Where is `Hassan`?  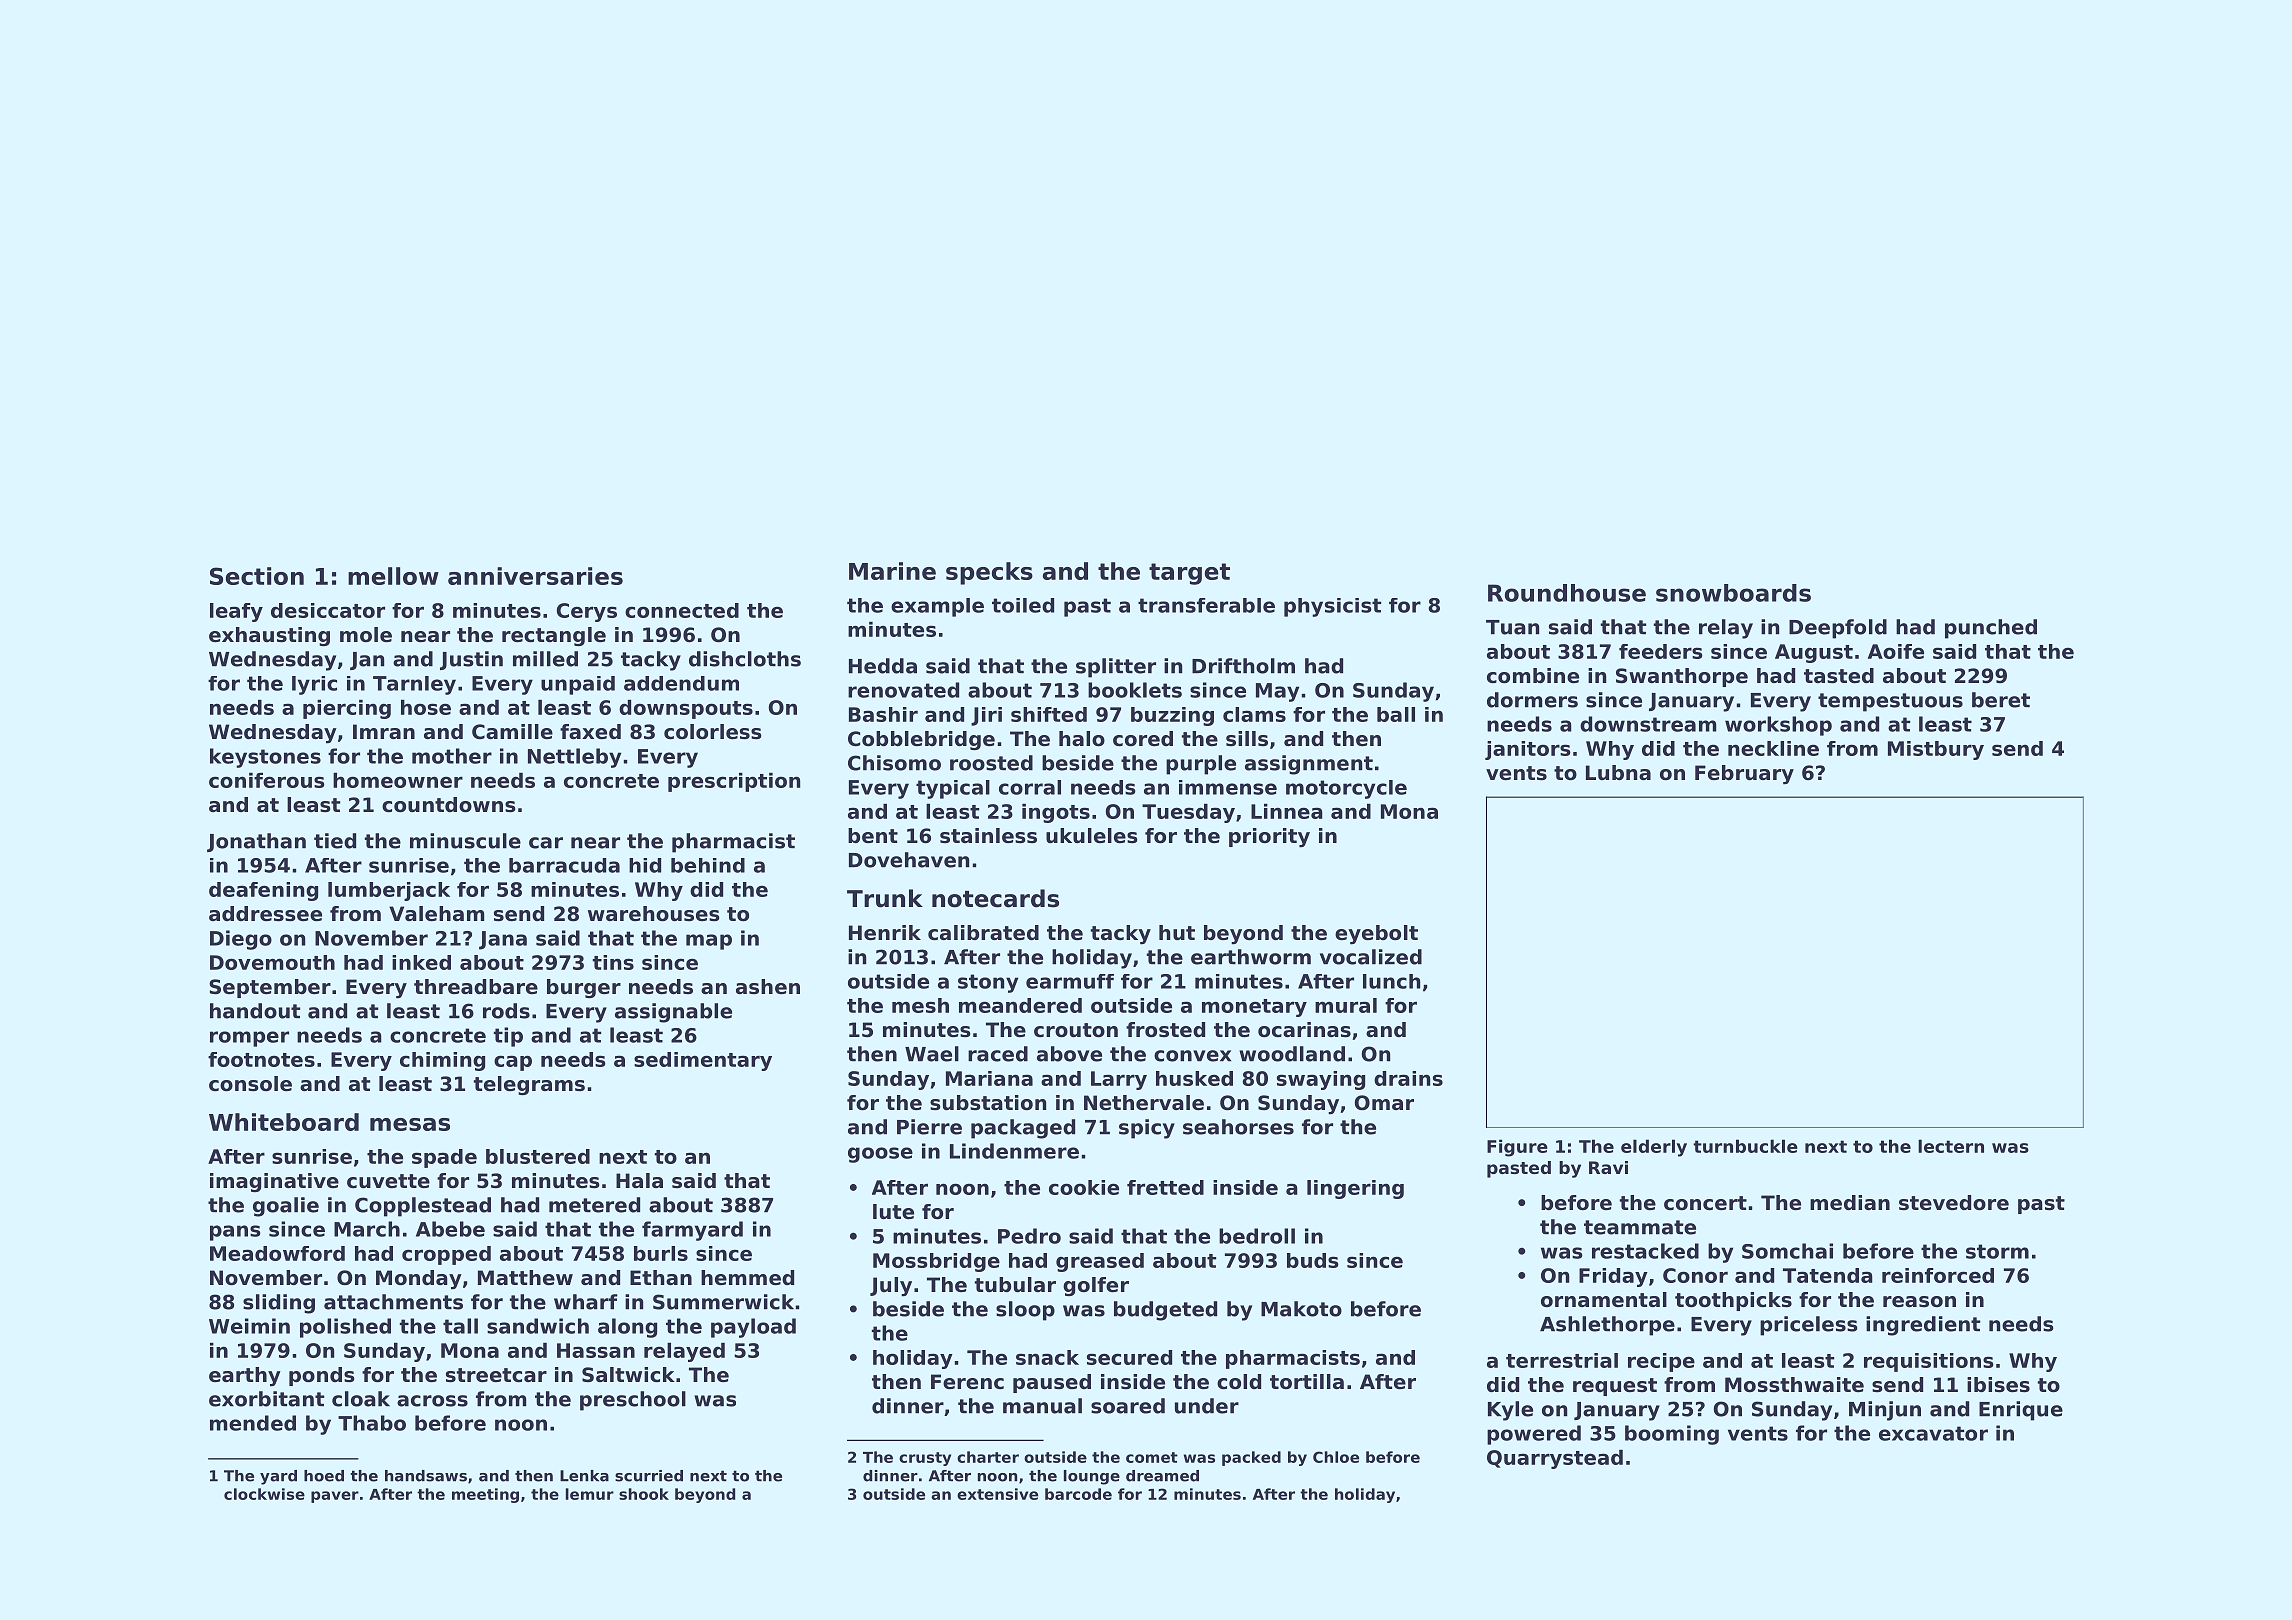 Hassan is located at coordinates (596, 1350).
